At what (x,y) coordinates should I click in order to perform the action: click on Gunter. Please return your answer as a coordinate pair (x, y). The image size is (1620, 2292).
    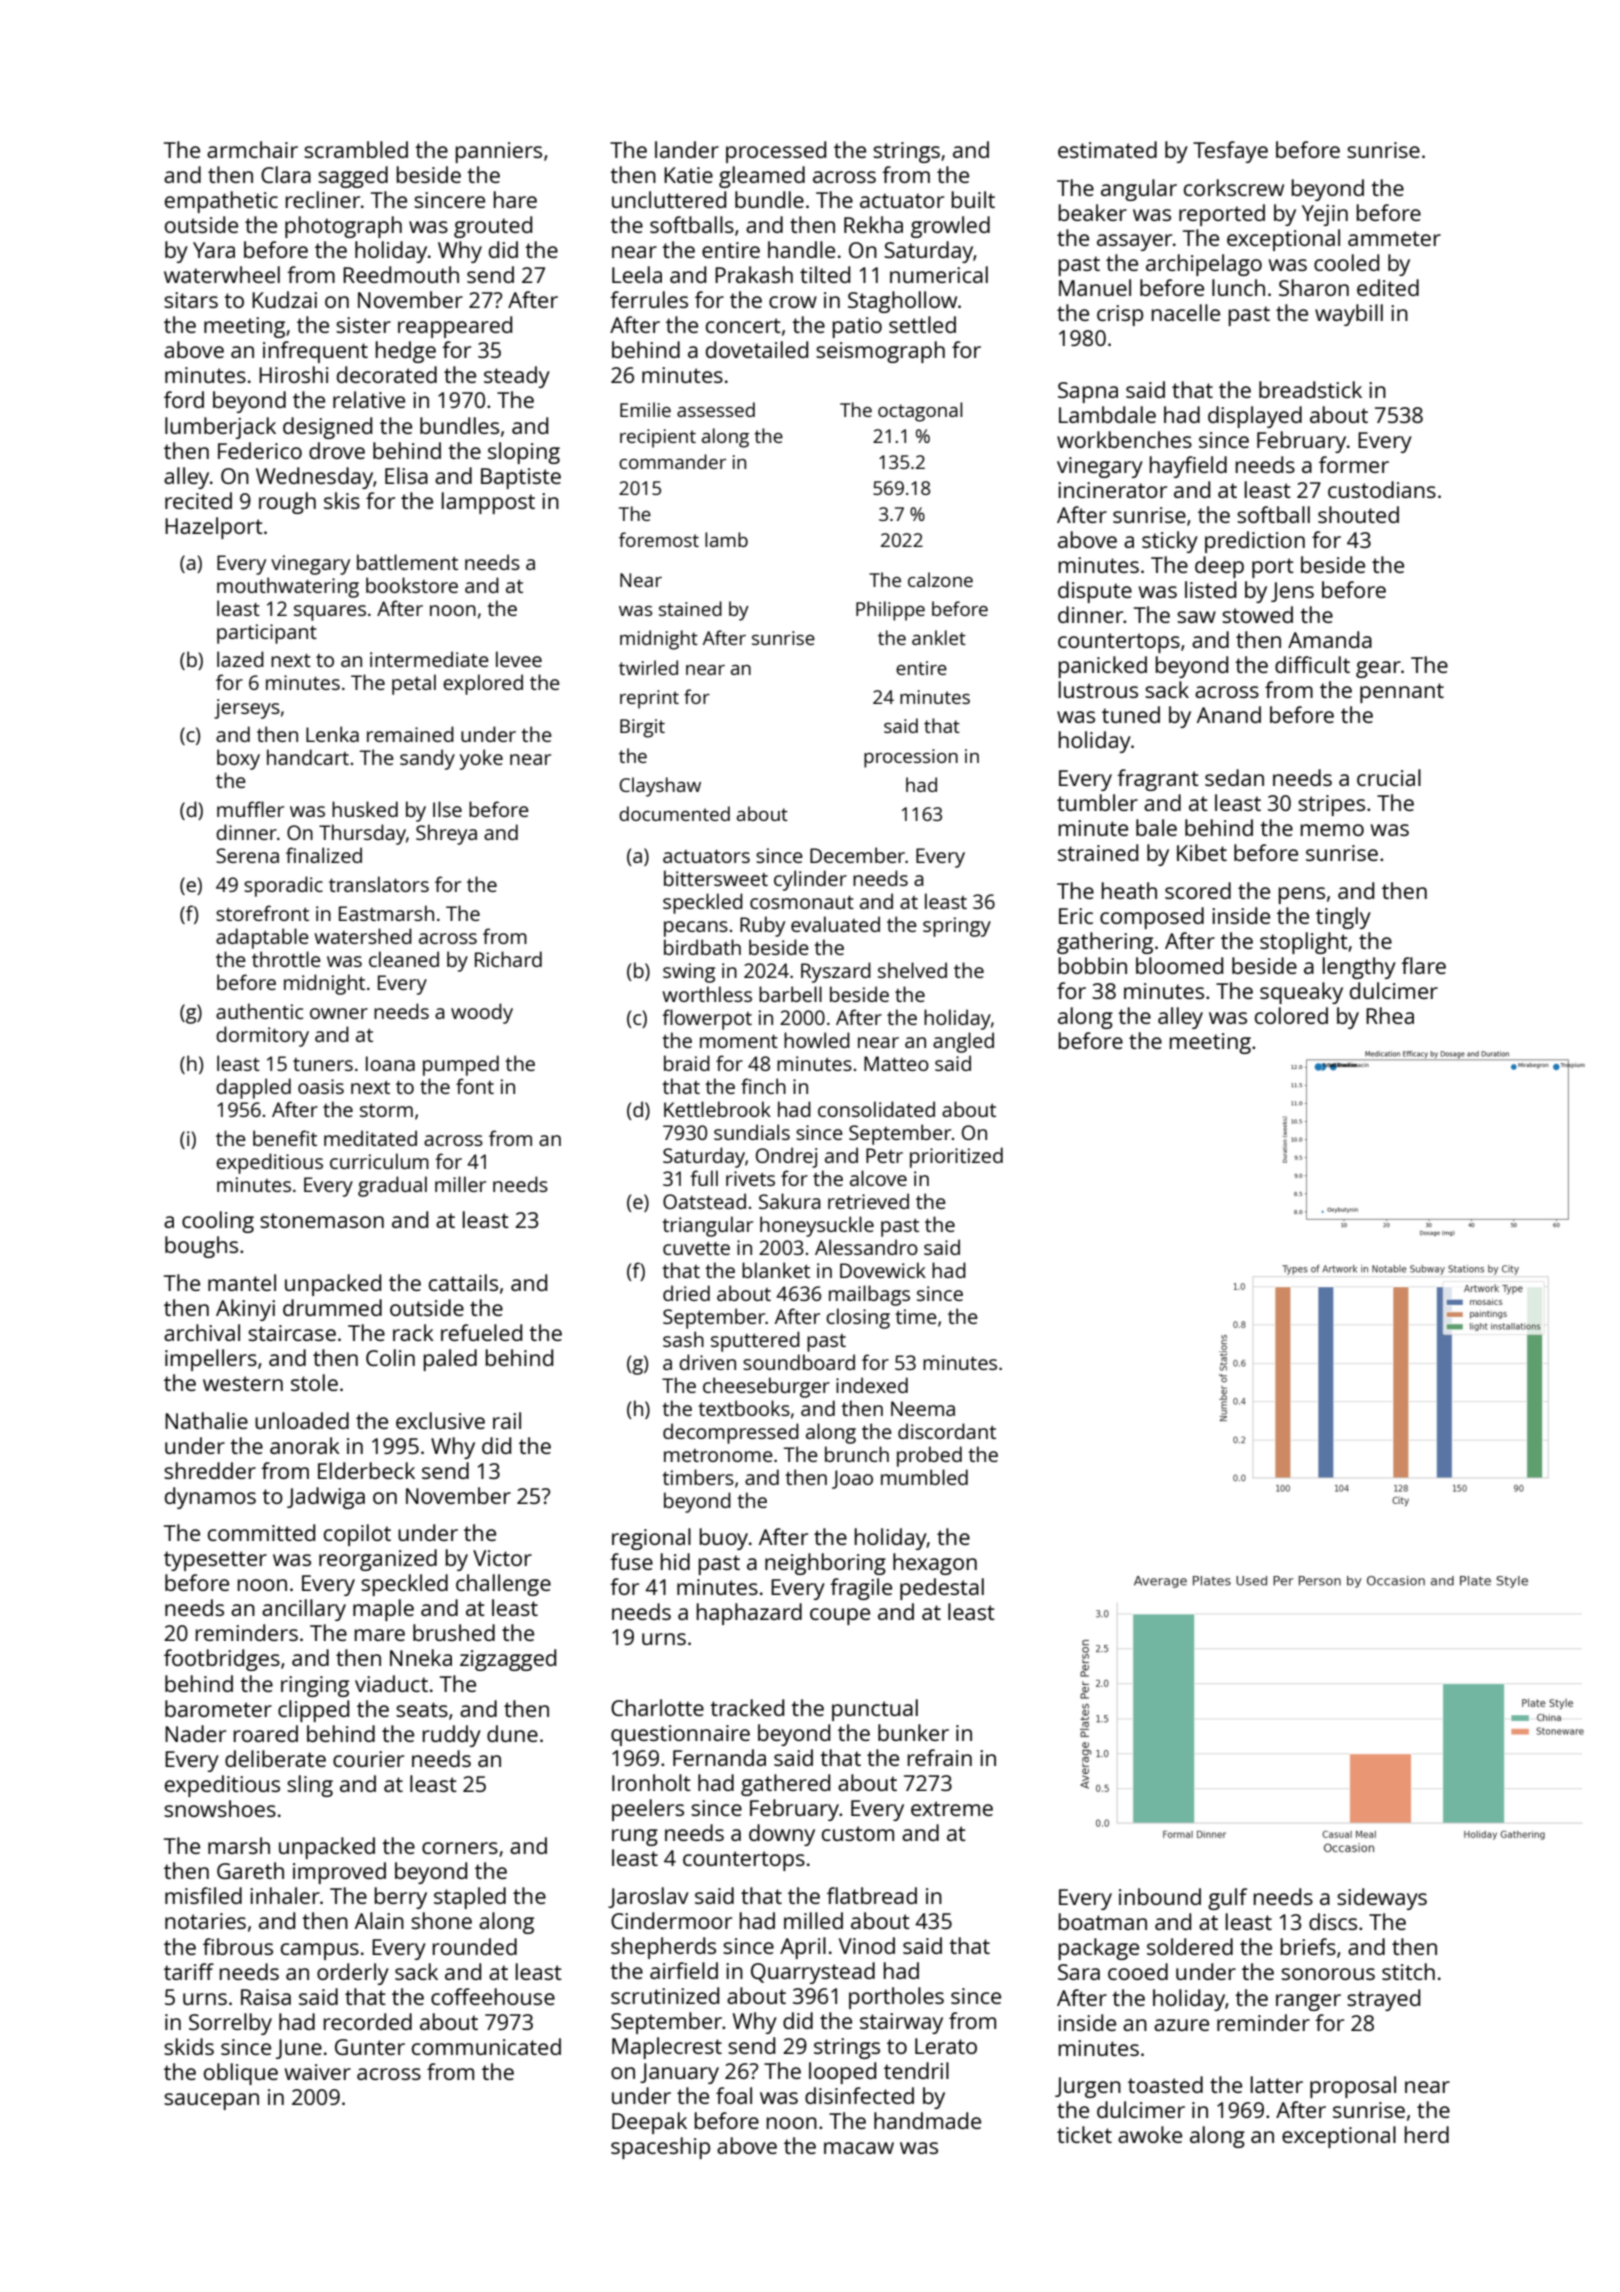
    Looking at the image, I should click on (370, 2047).
